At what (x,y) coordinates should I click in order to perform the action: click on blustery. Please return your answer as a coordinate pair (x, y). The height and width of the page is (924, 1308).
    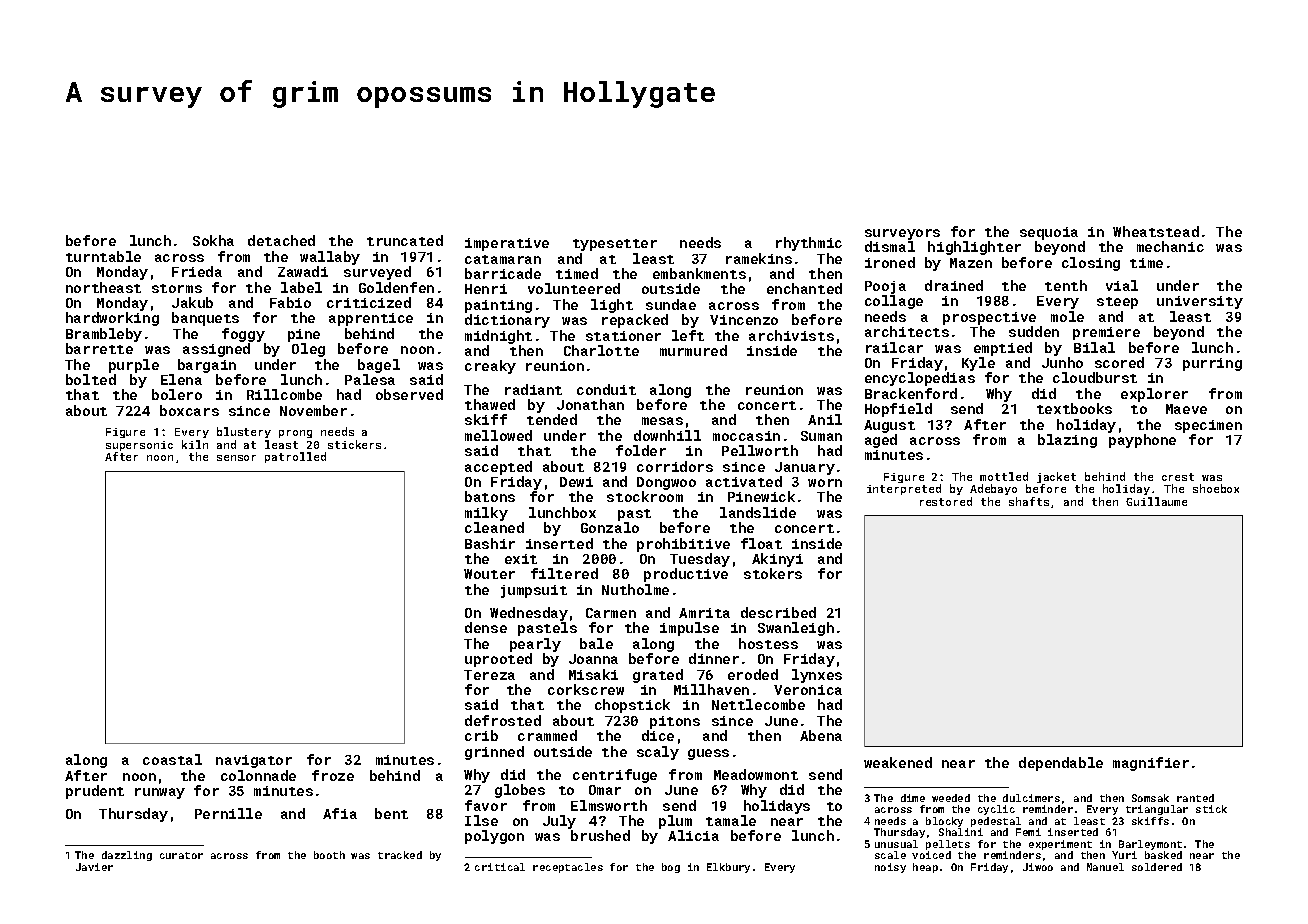
    Looking at the image, I should click on (244, 432).
